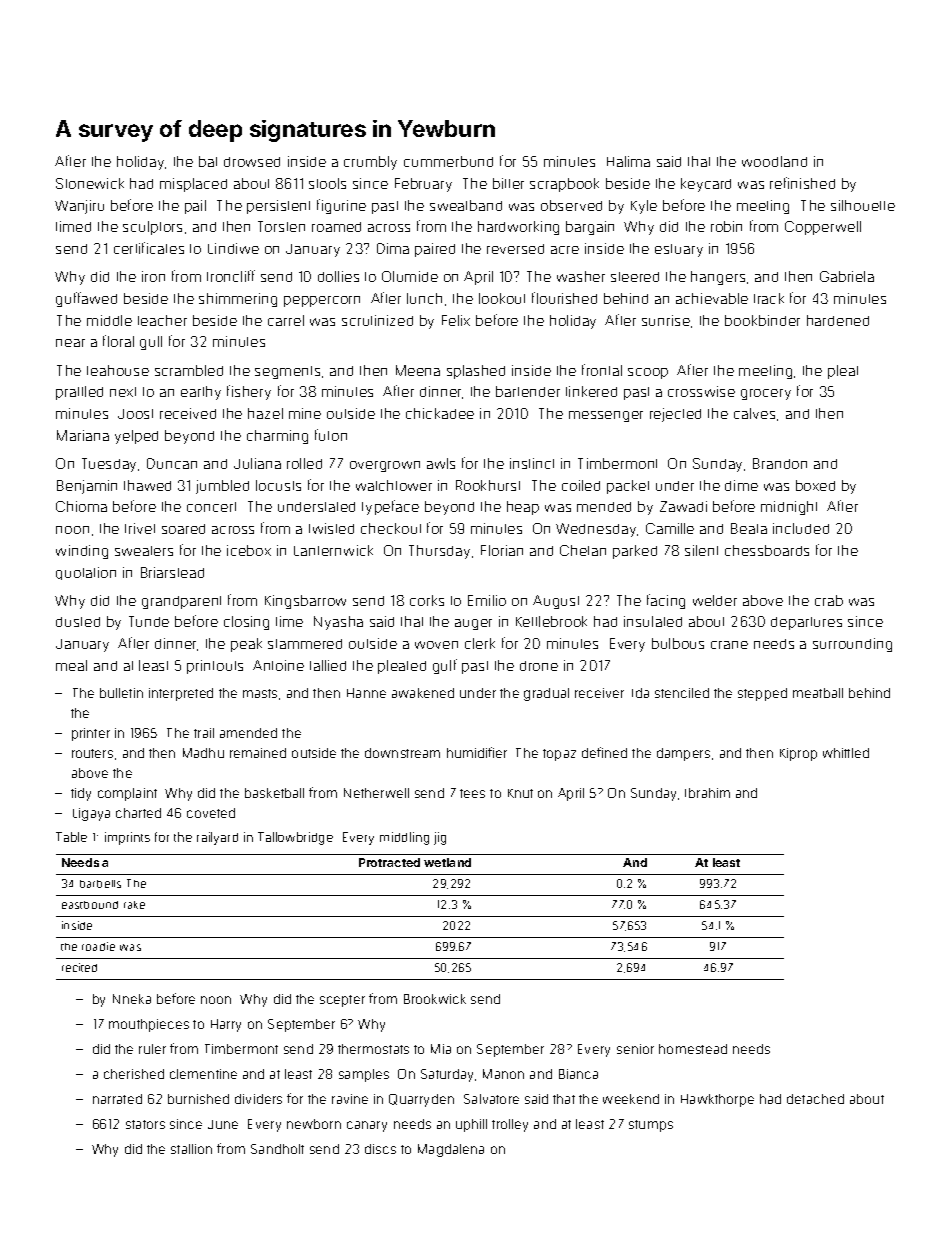 The width and height of the screenshot is (952, 1233). I want to click on complaint, so click(127, 794).
